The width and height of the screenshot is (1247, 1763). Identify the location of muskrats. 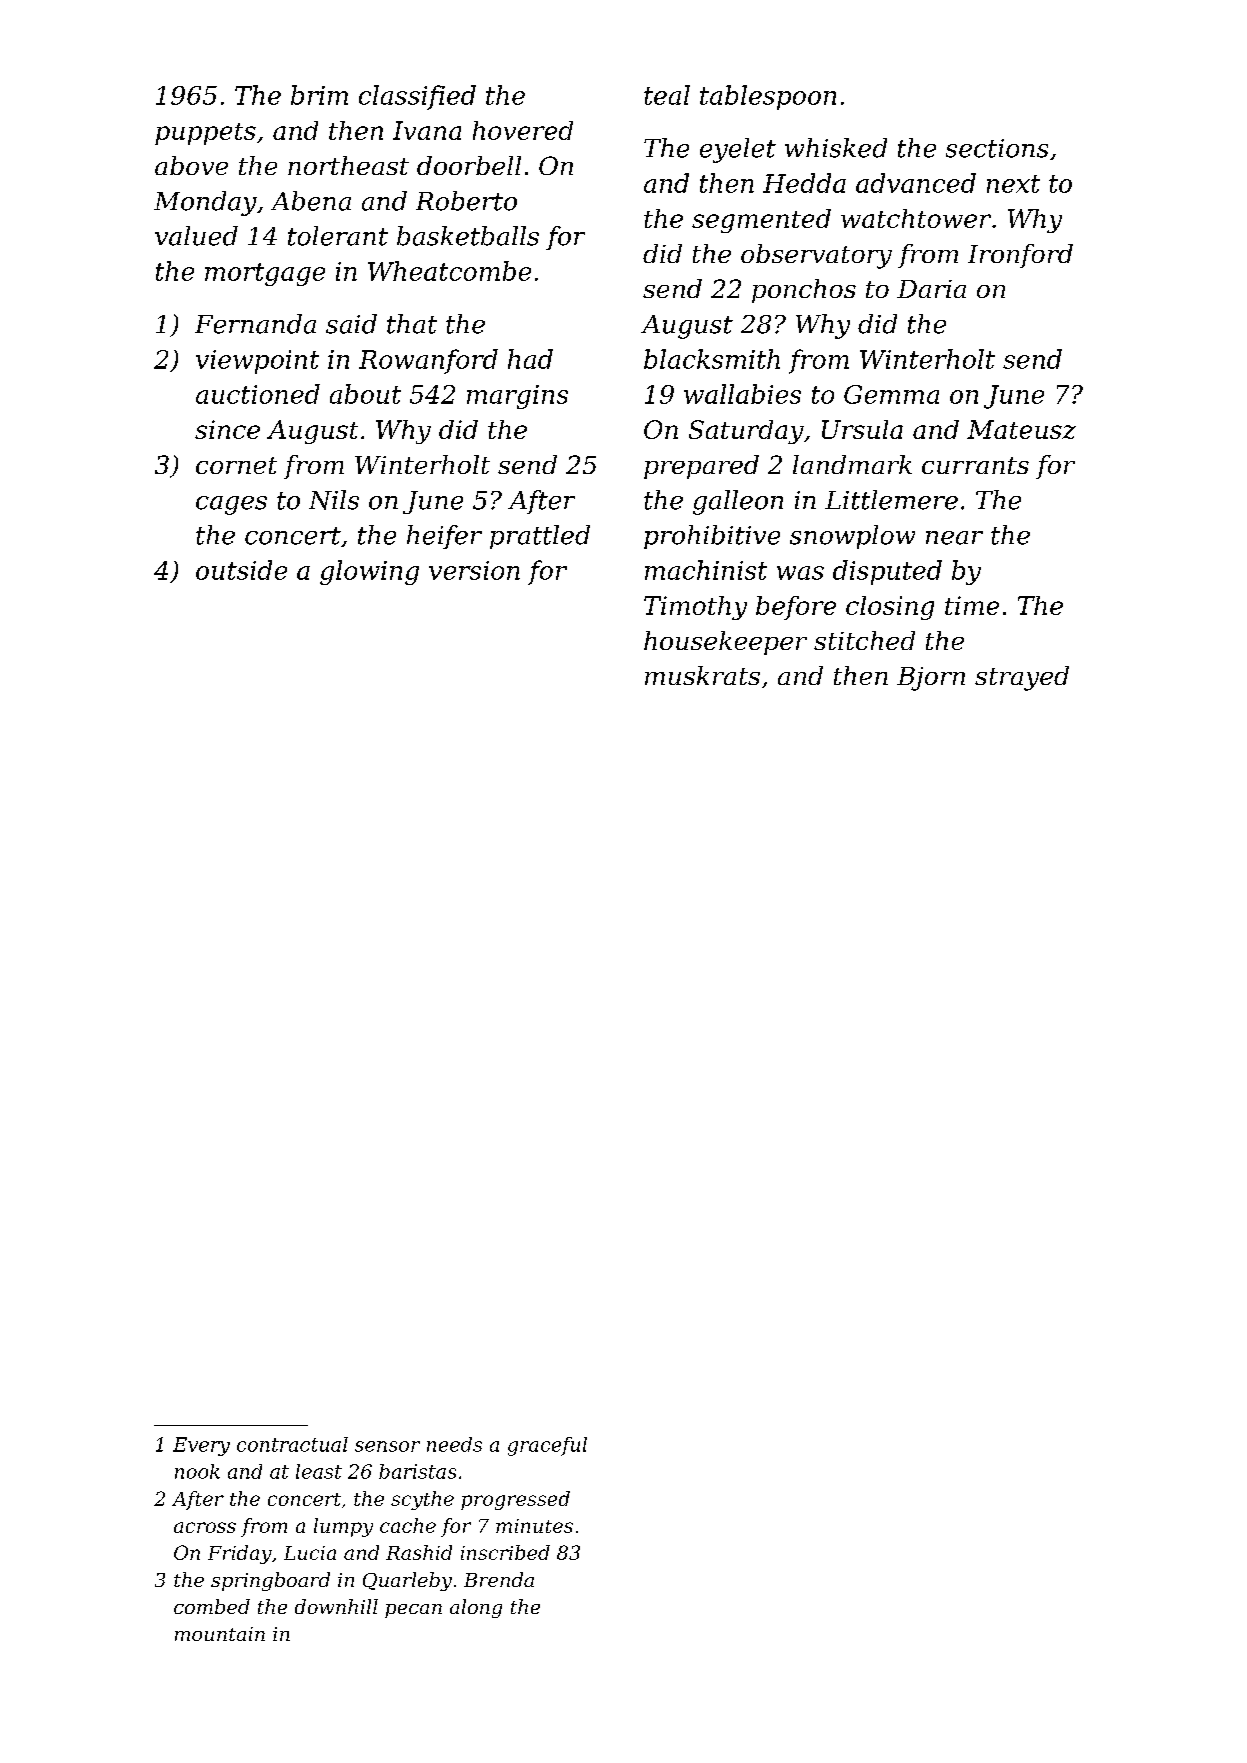
(702, 675).
